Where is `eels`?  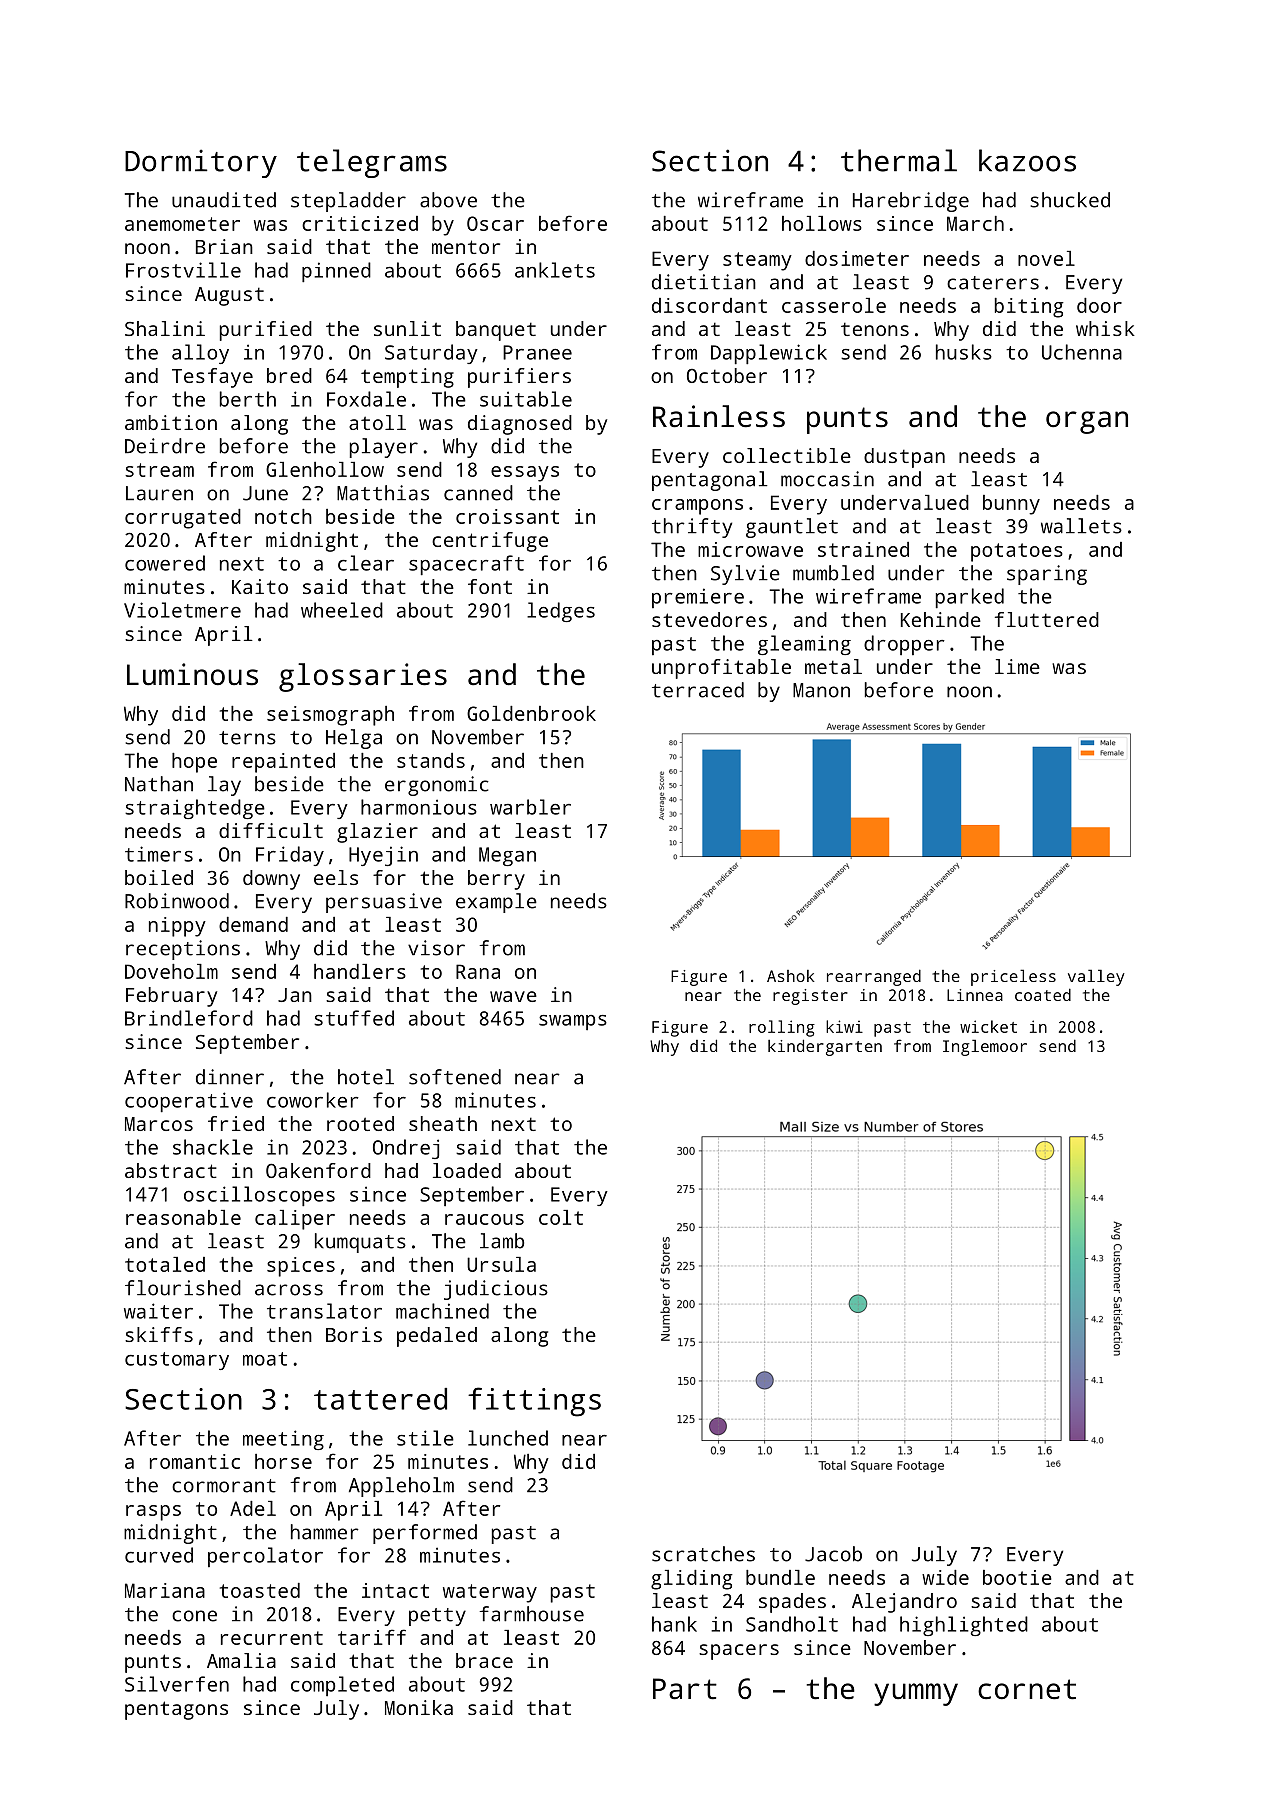 eels is located at coordinates (336, 877).
